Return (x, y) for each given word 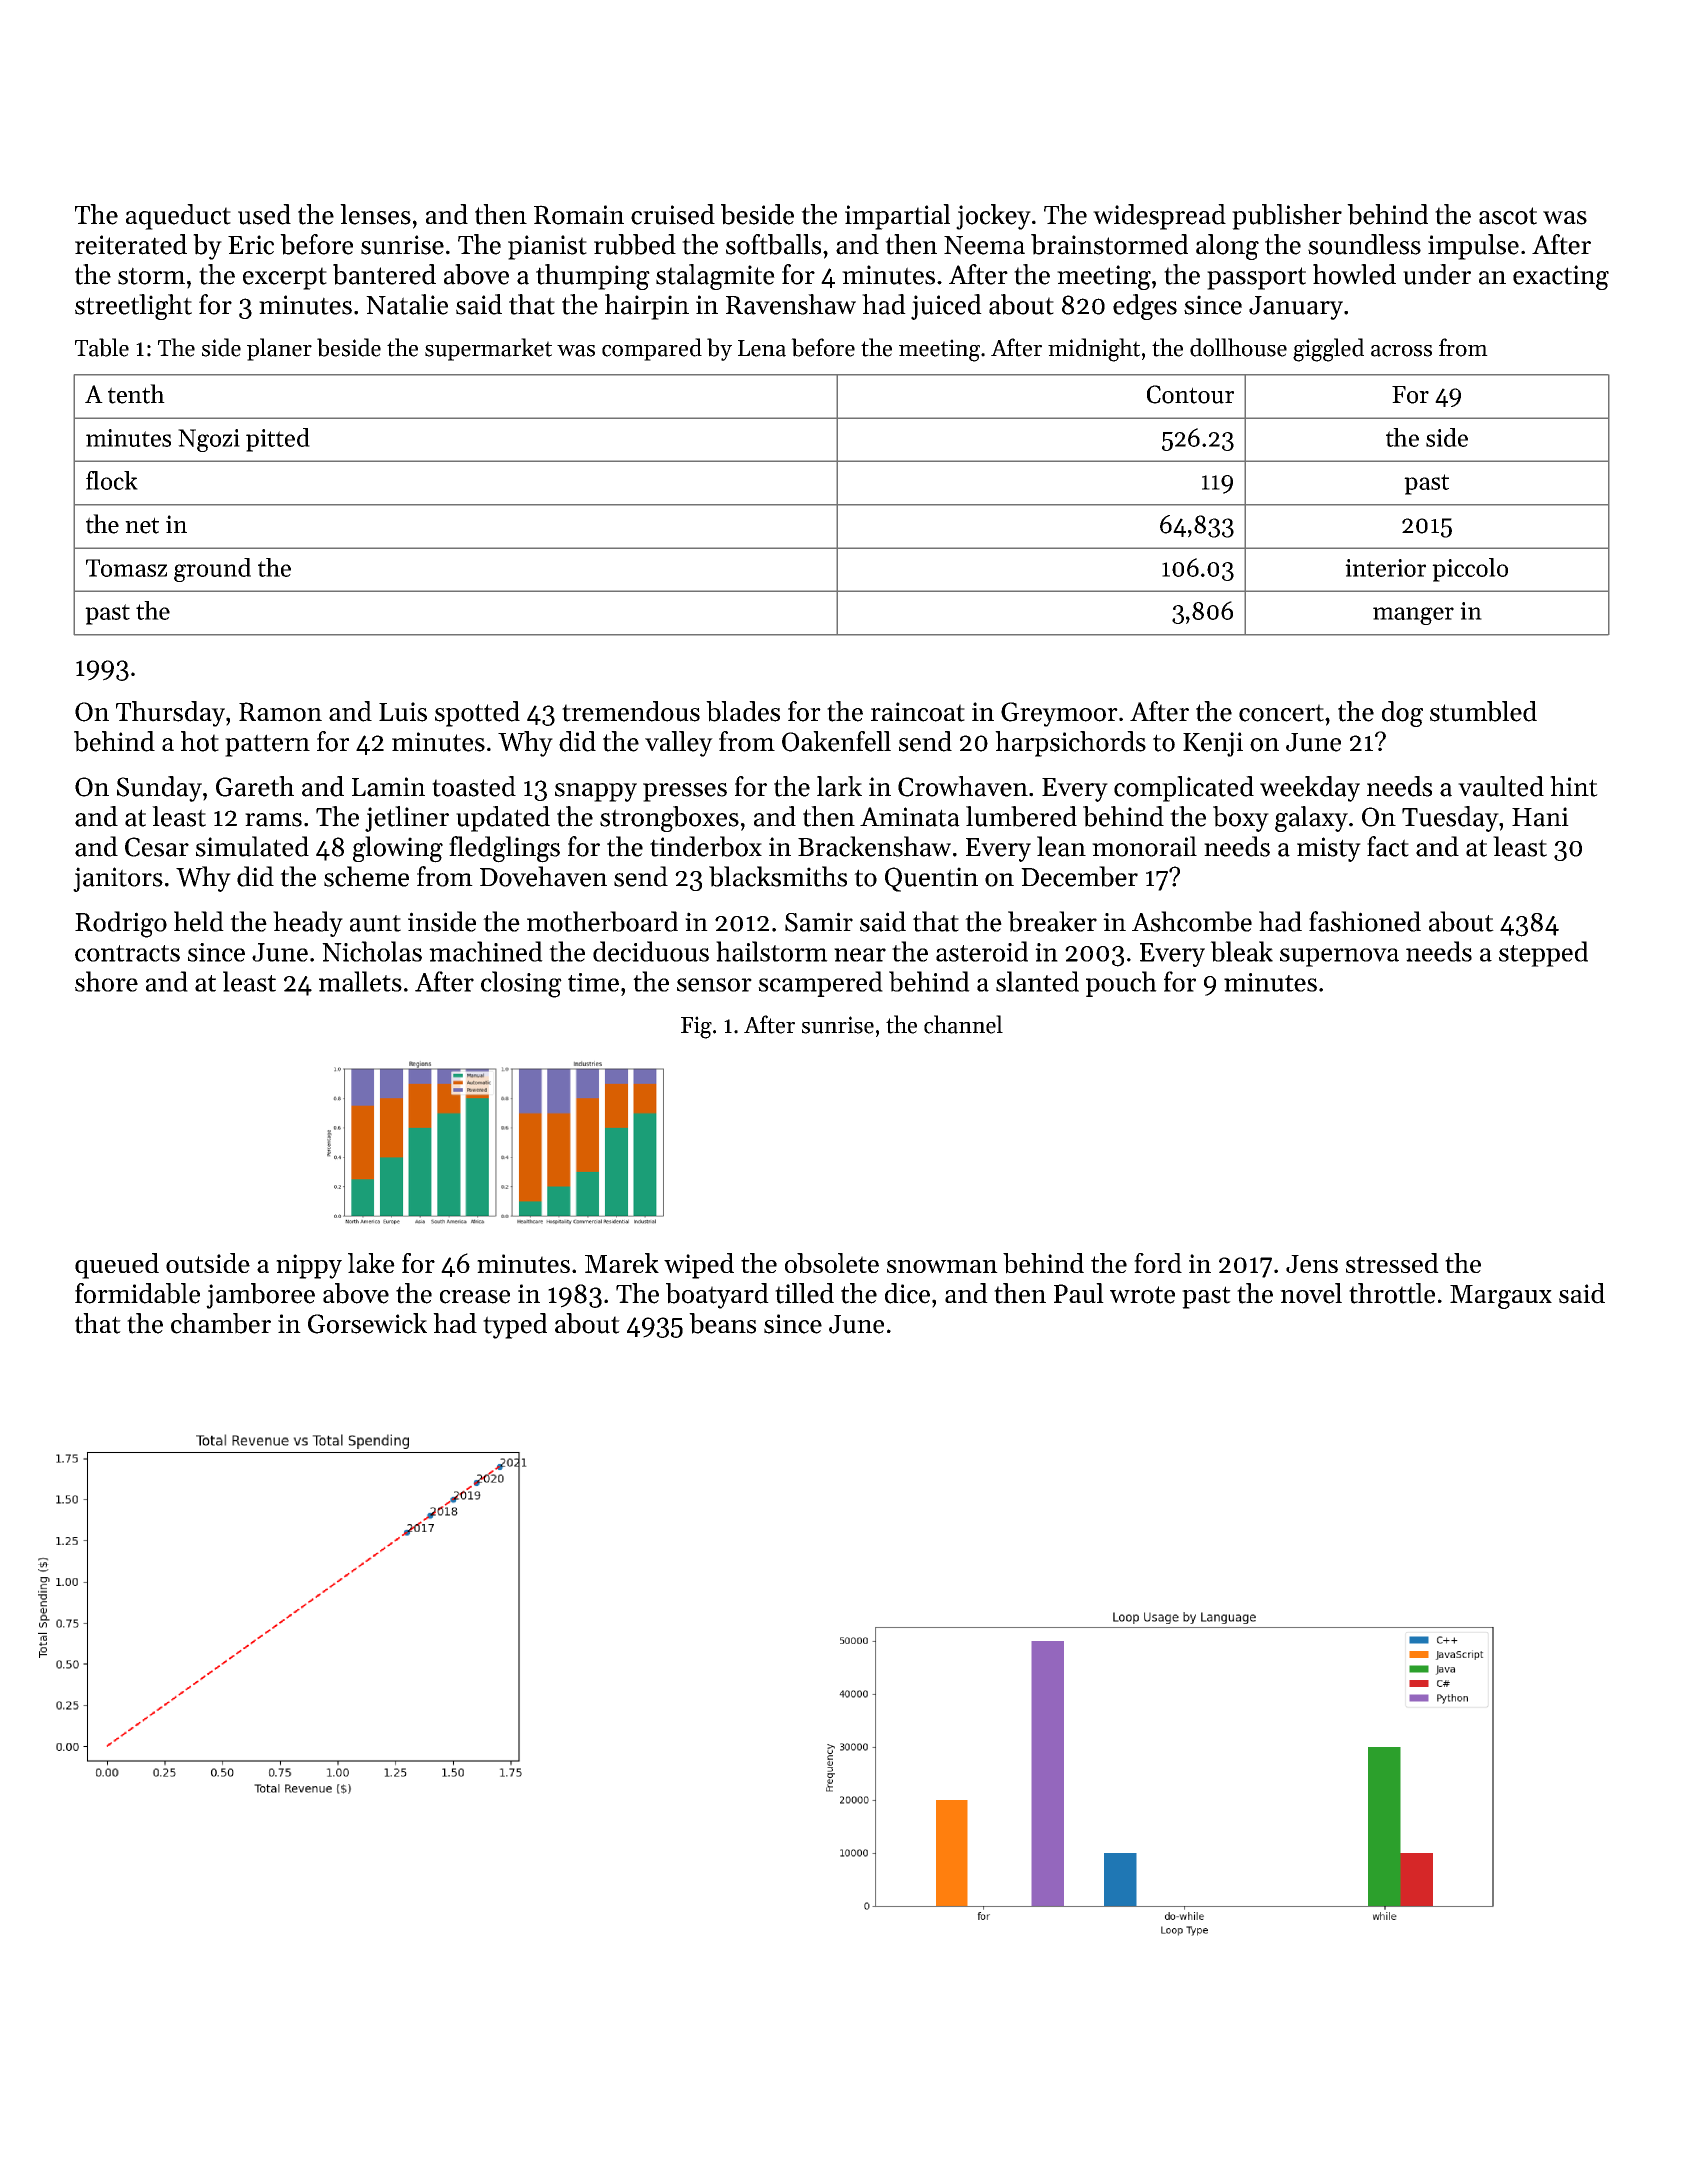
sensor (714, 985)
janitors (118, 879)
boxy (1241, 819)
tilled (804, 1293)
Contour (1190, 394)
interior (1385, 568)
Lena (762, 348)
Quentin (931, 879)
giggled (1328, 350)
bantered (384, 274)
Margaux (1501, 1297)
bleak (1241, 951)
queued (117, 1266)
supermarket (488, 349)
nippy (309, 1266)
